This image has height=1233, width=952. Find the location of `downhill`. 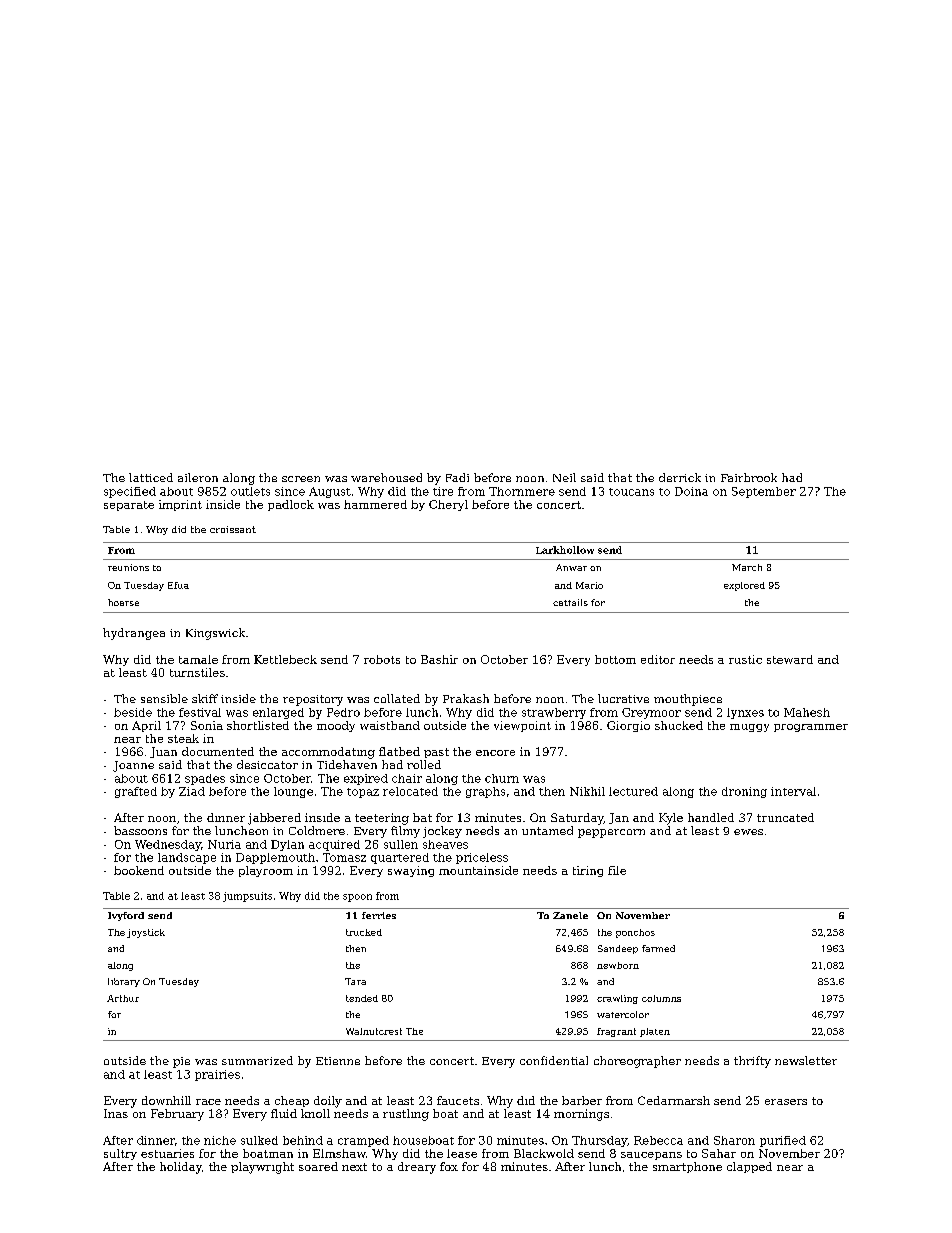

downhill is located at coordinates (166, 1100).
